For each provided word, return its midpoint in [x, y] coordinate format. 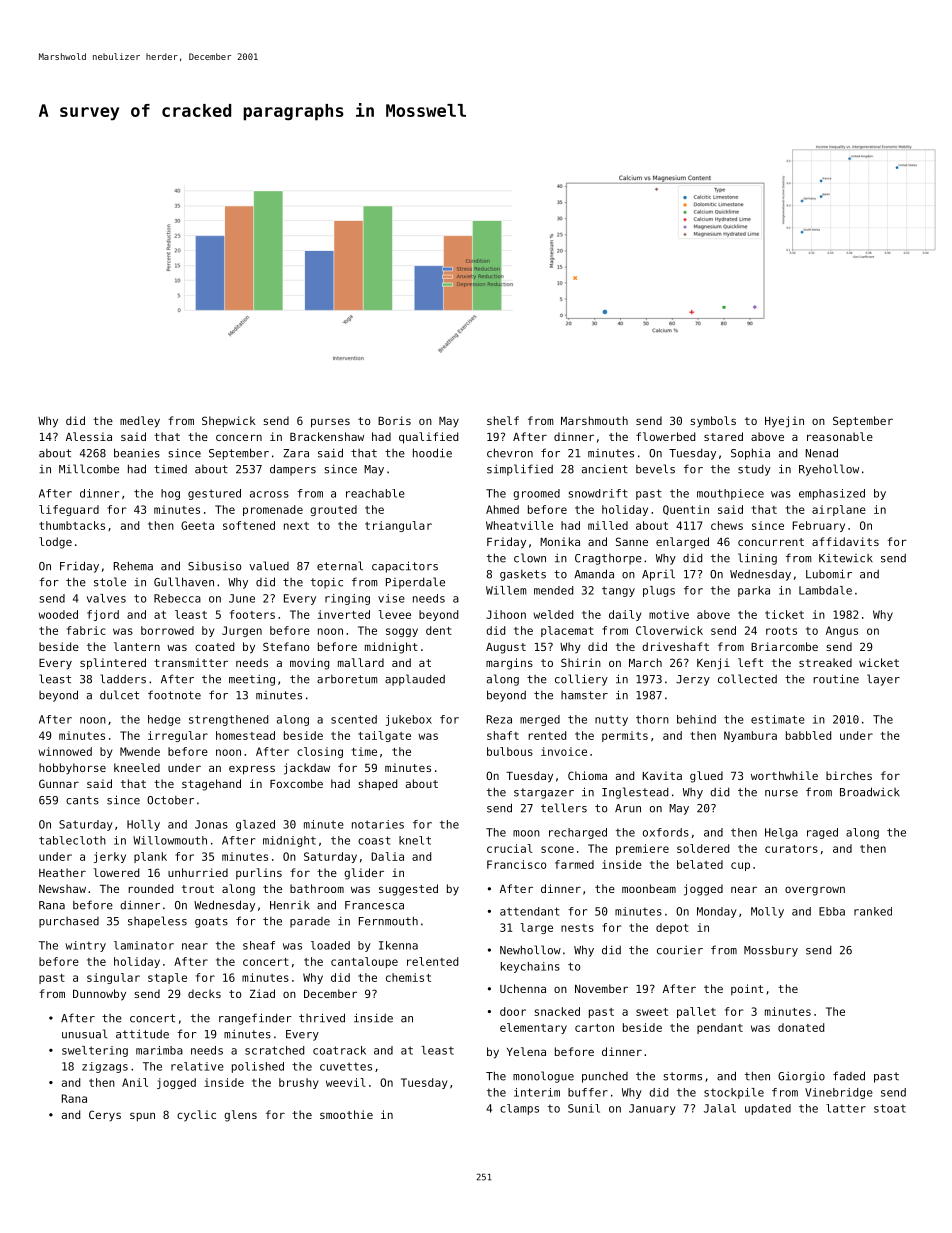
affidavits [845, 541]
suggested [408, 890]
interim [537, 1092]
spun [142, 1117]
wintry [85, 946]
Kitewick [846, 558]
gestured [214, 494]
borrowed [167, 630]
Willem [506, 590]
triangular [398, 526]
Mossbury [771, 951]
